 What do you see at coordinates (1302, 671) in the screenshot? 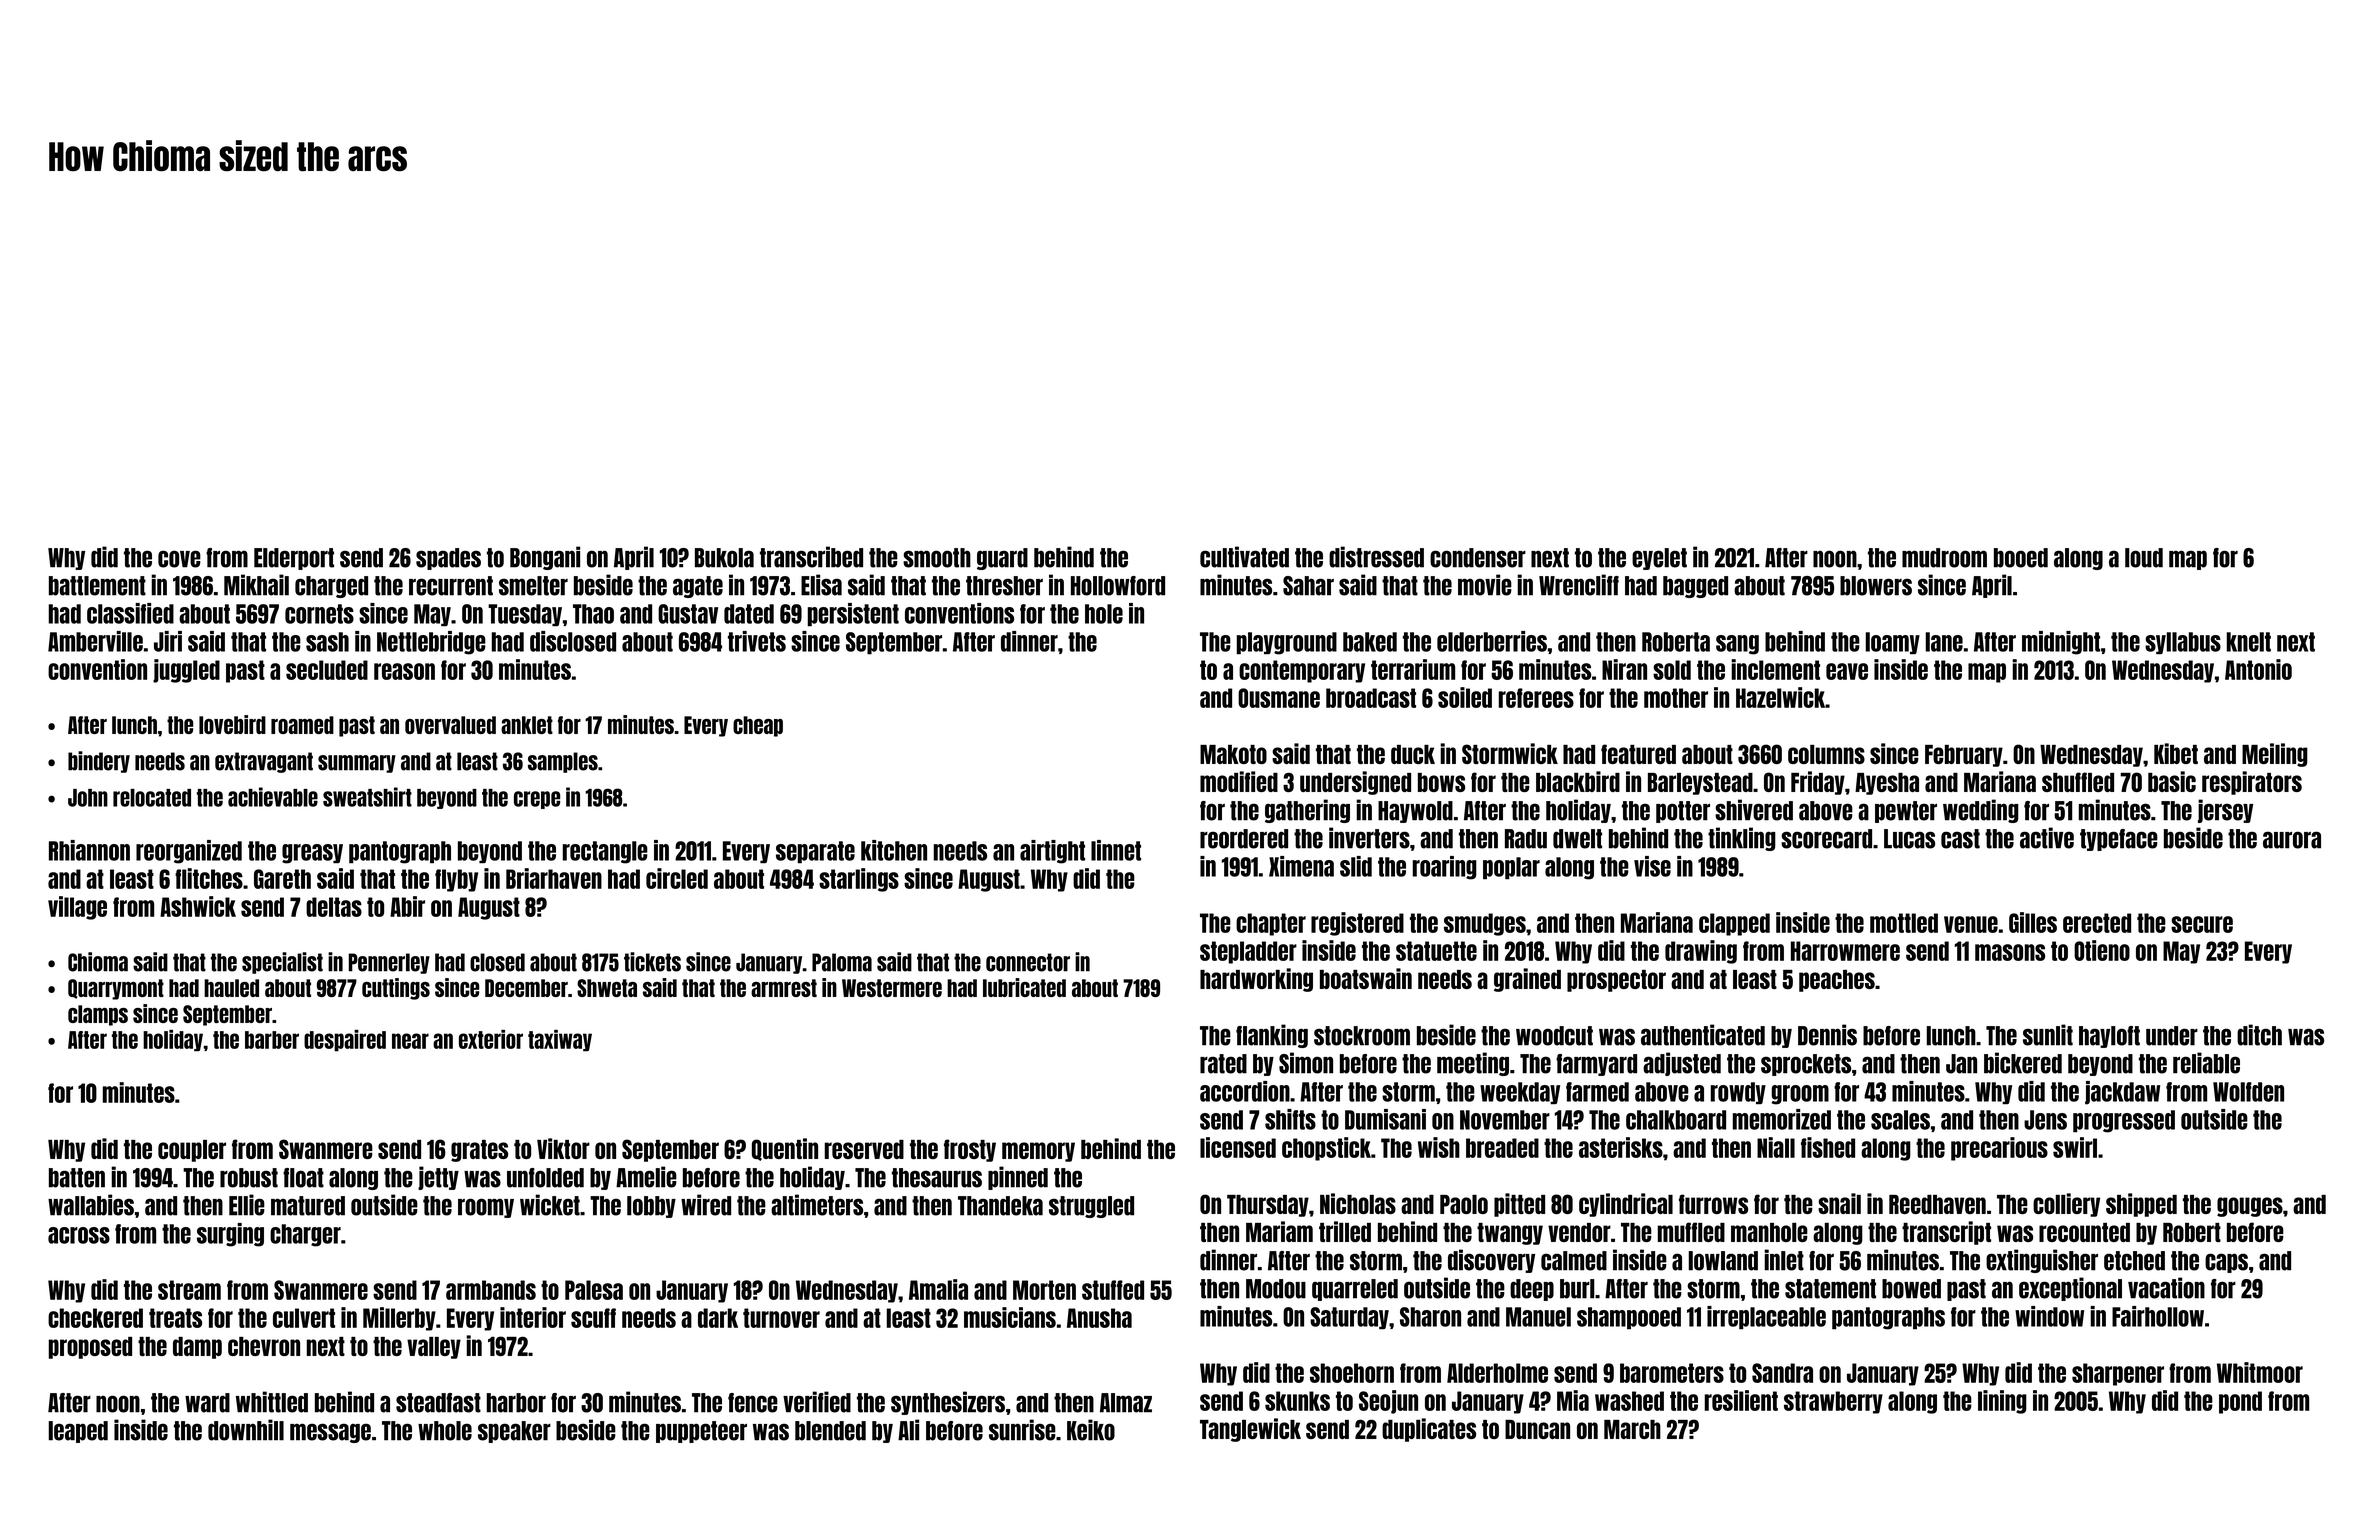
I see `contemporary` at bounding box center [1302, 671].
